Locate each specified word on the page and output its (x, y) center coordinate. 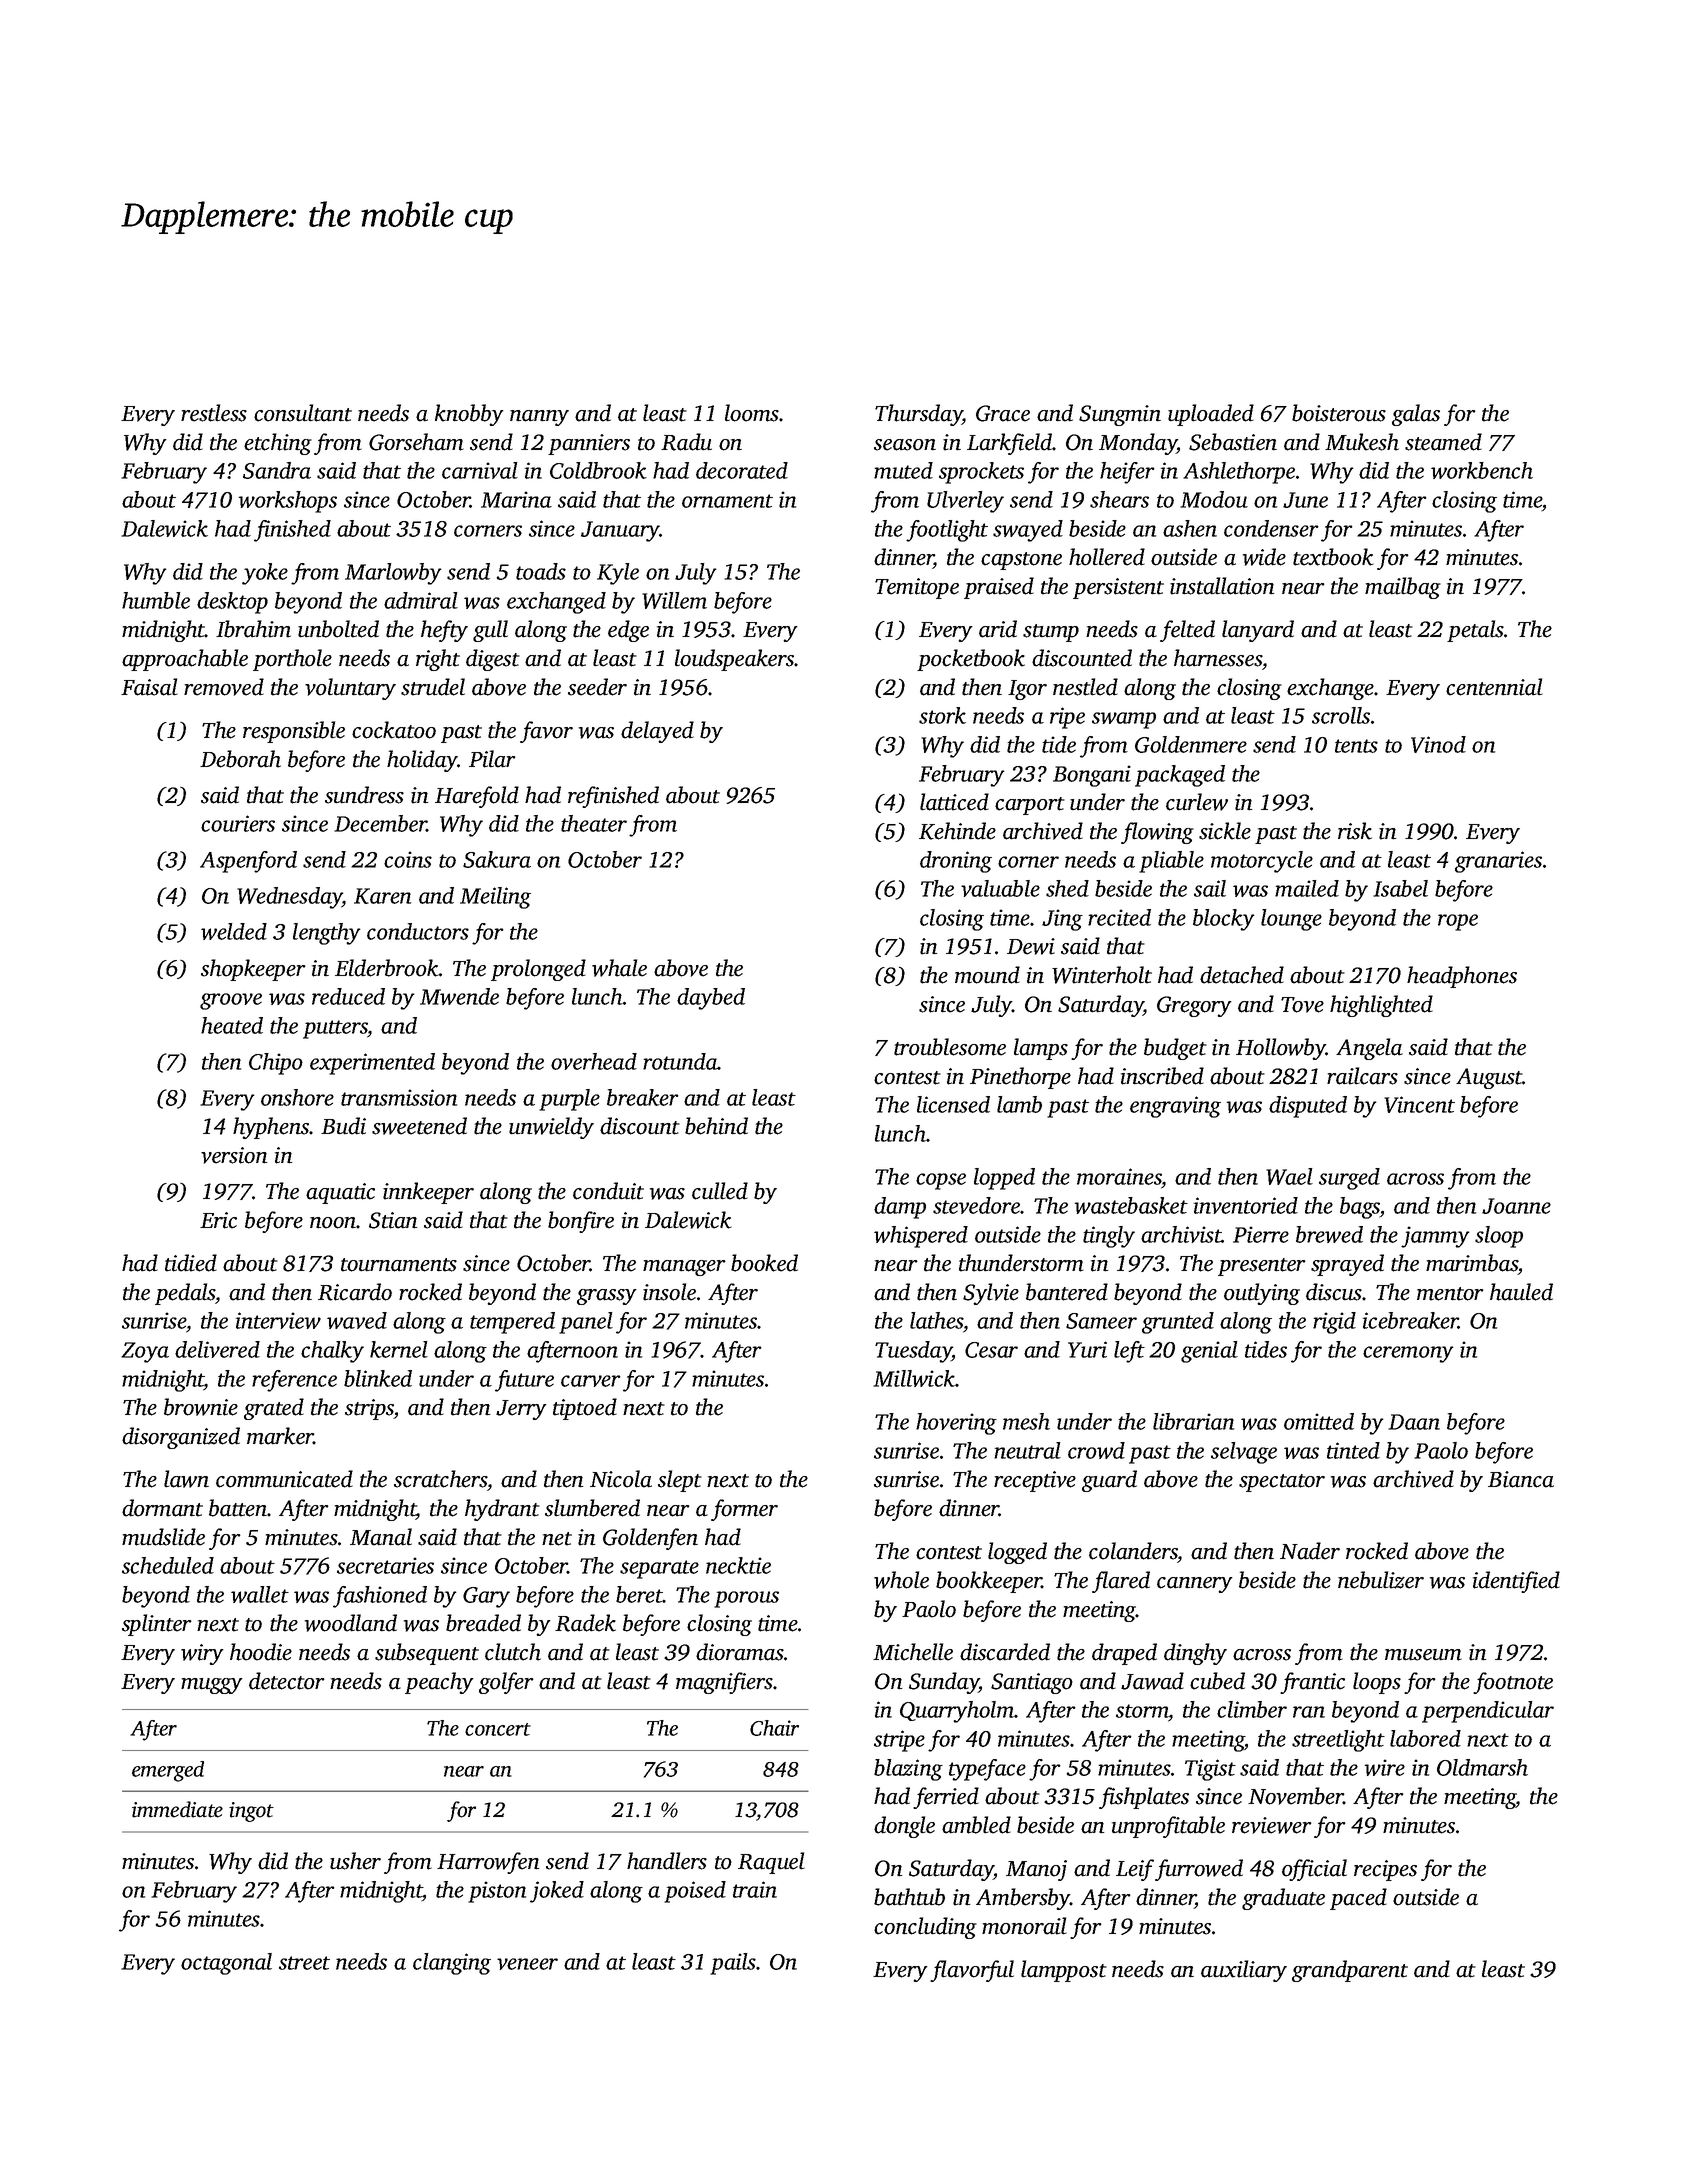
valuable (1000, 888)
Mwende (459, 996)
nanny (539, 418)
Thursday (918, 415)
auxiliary (1244, 1971)
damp (900, 1208)
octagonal (226, 1964)
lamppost (1064, 1971)
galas (1416, 415)
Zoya (145, 1352)
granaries (1498, 862)
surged (1349, 1179)
